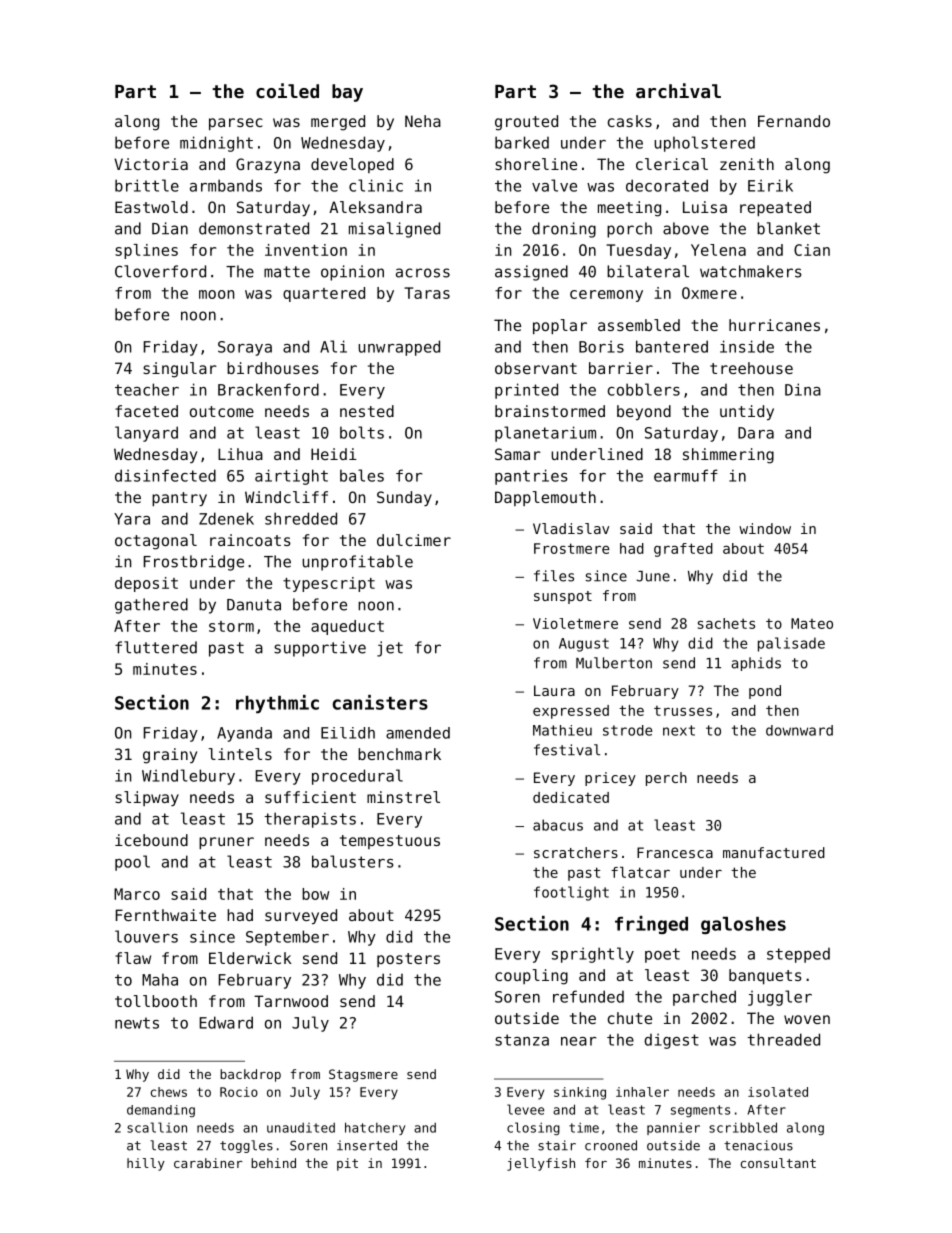 This screenshot has width=952, height=1233. What do you see at coordinates (146, 584) in the screenshot?
I see `deposit` at bounding box center [146, 584].
